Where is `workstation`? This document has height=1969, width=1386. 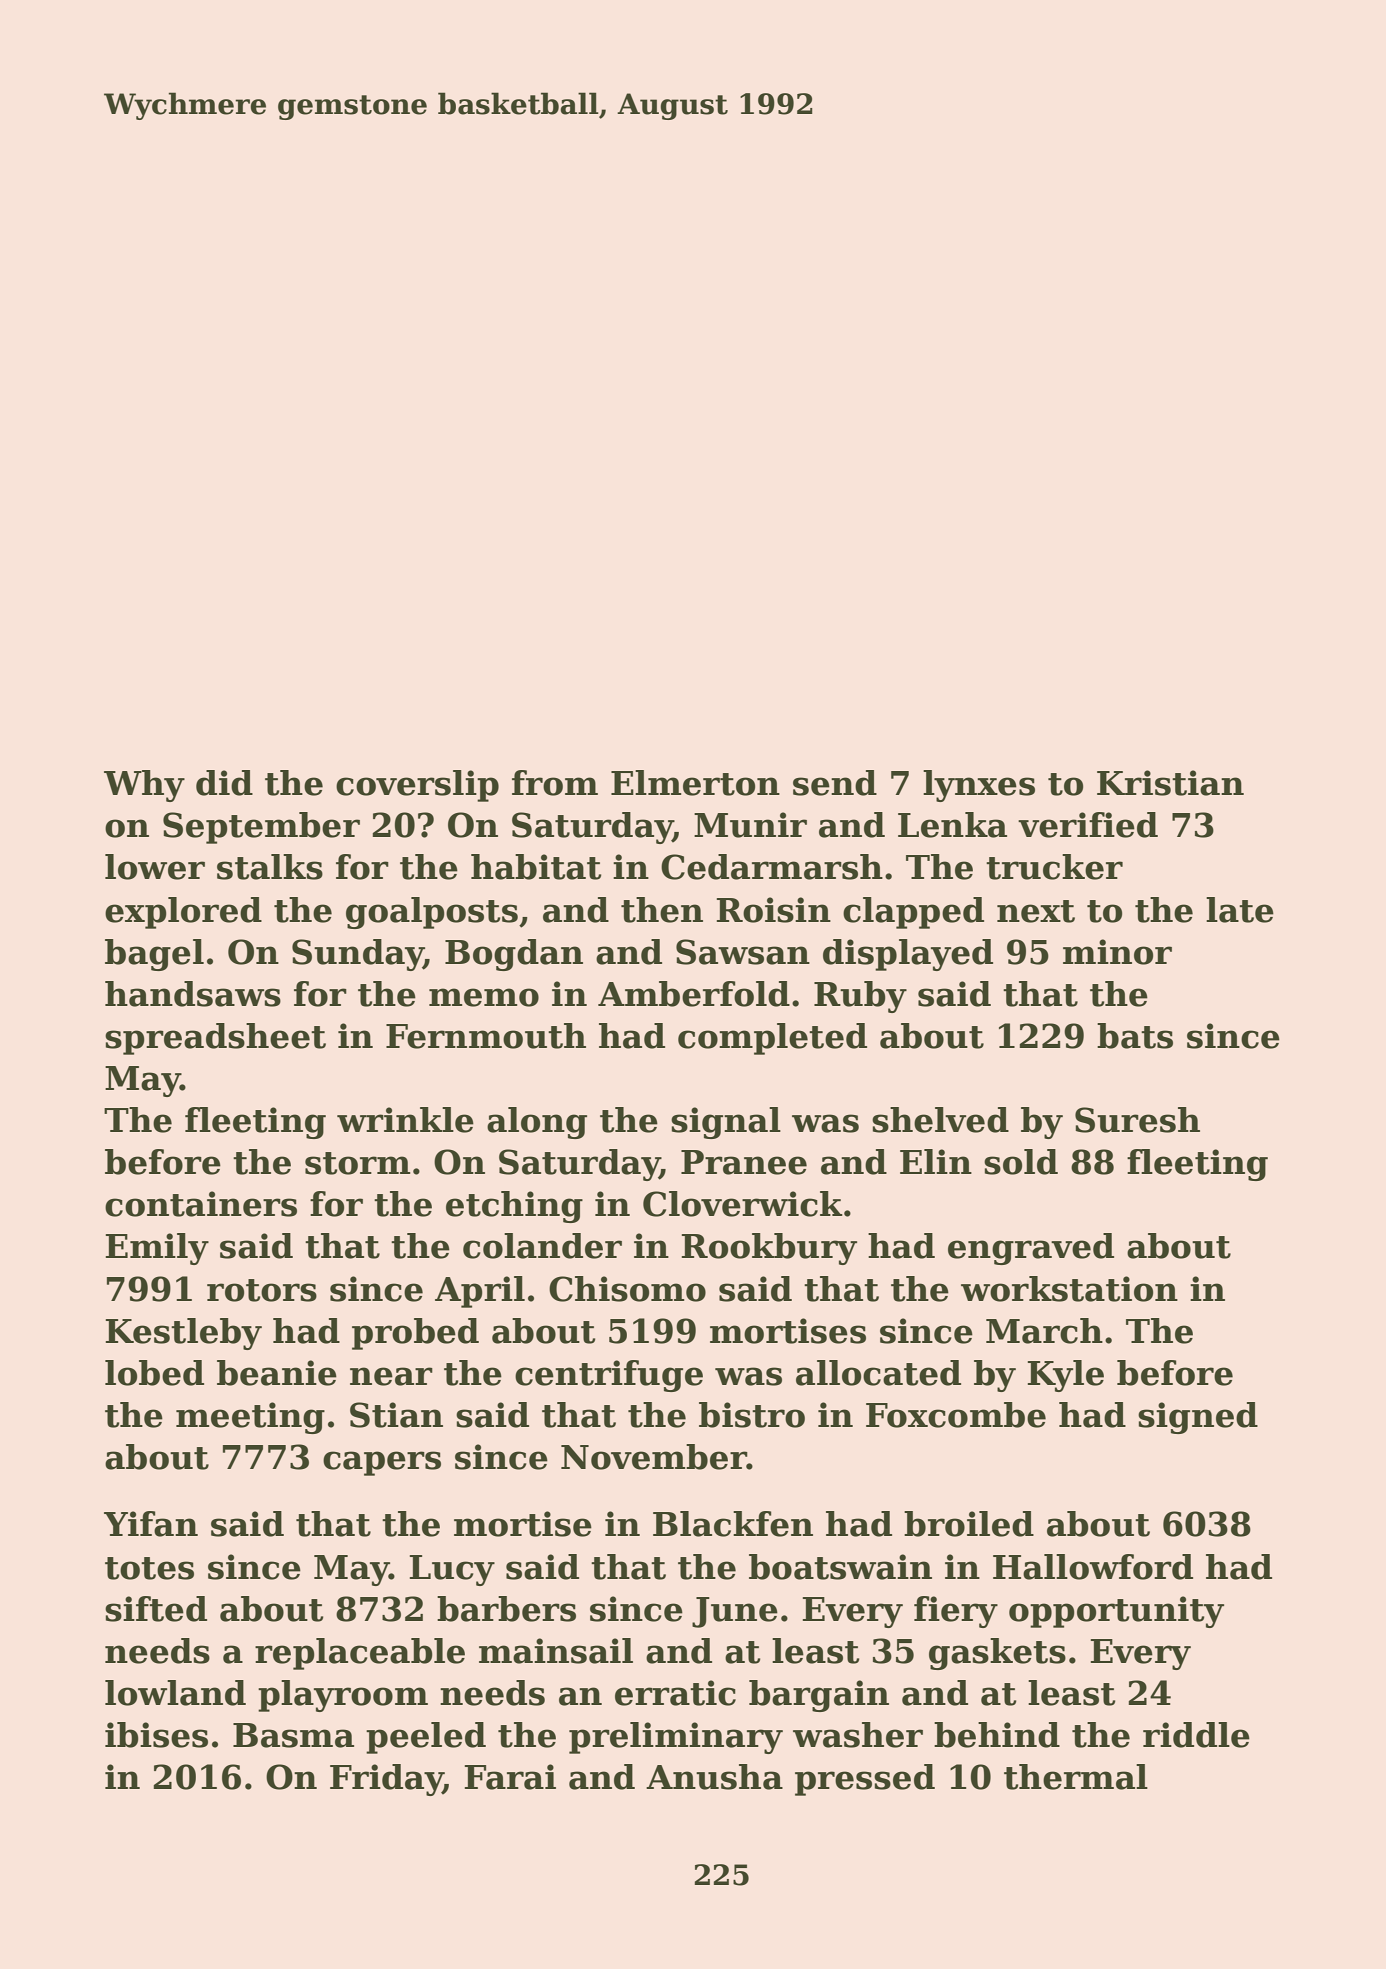 workstation is located at coordinates (1069, 1289).
